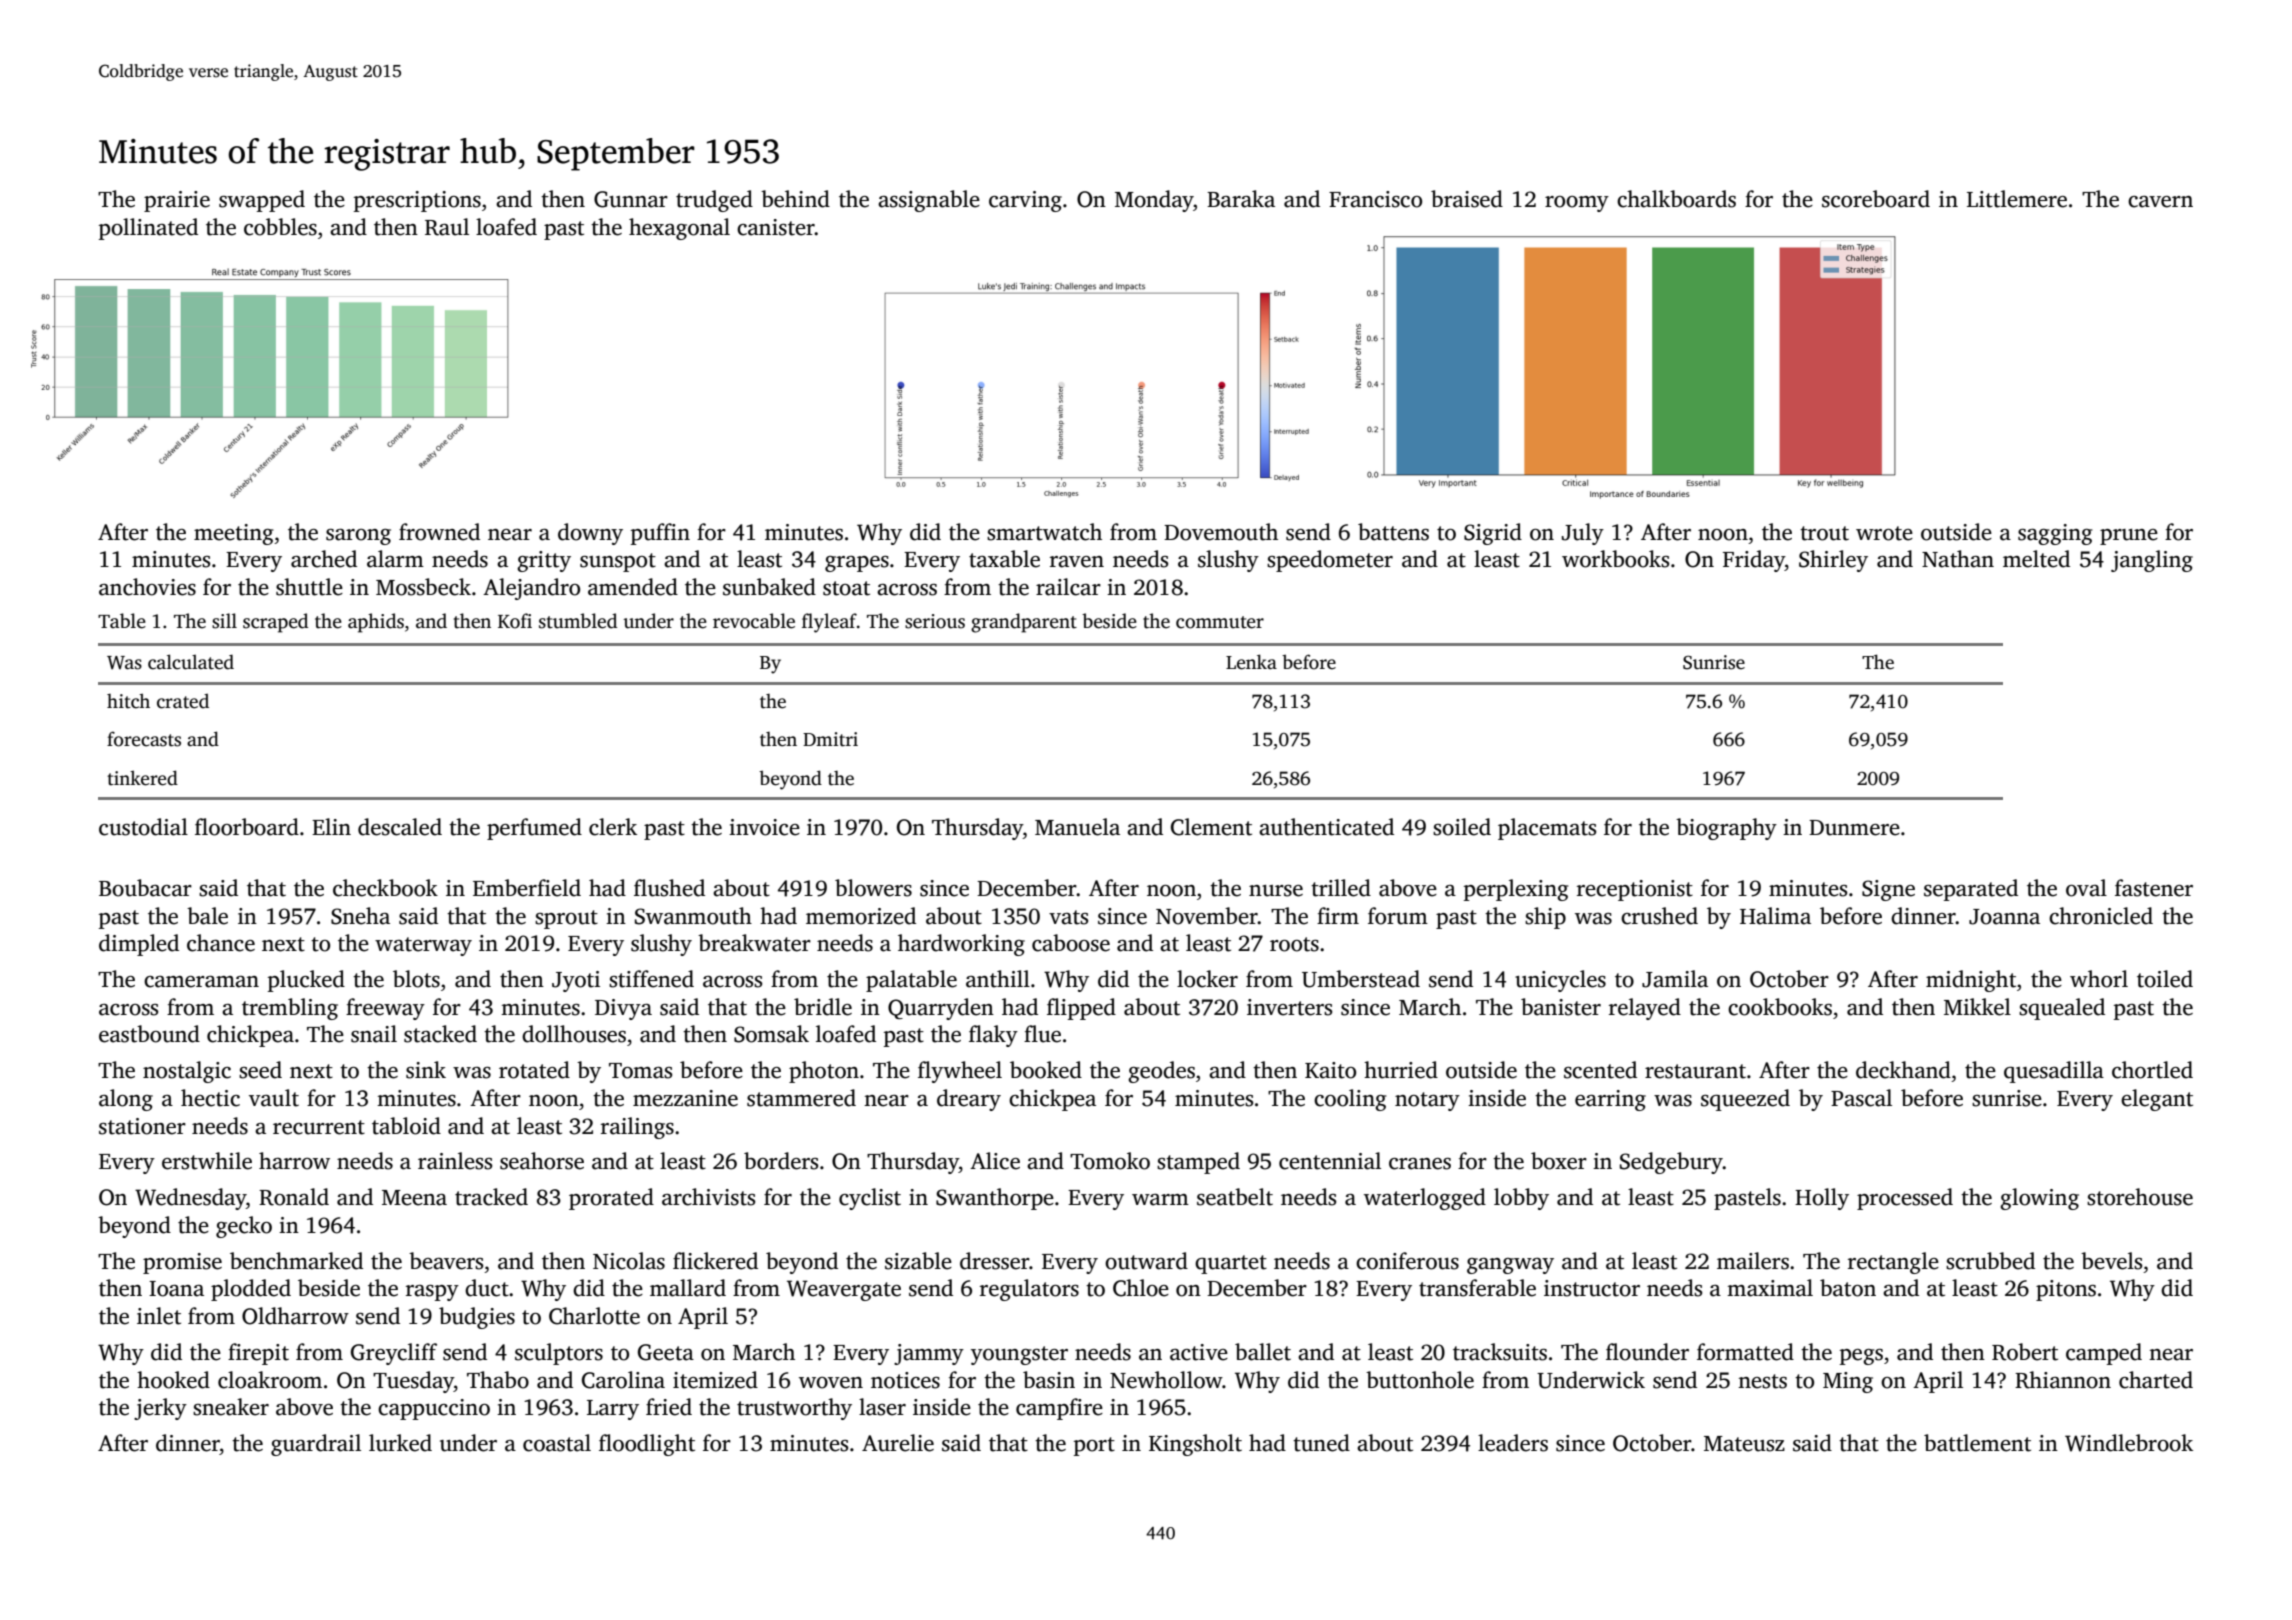  Describe the element at coordinates (1615, 559) in the screenshot. I see `workbooks` at that location.
